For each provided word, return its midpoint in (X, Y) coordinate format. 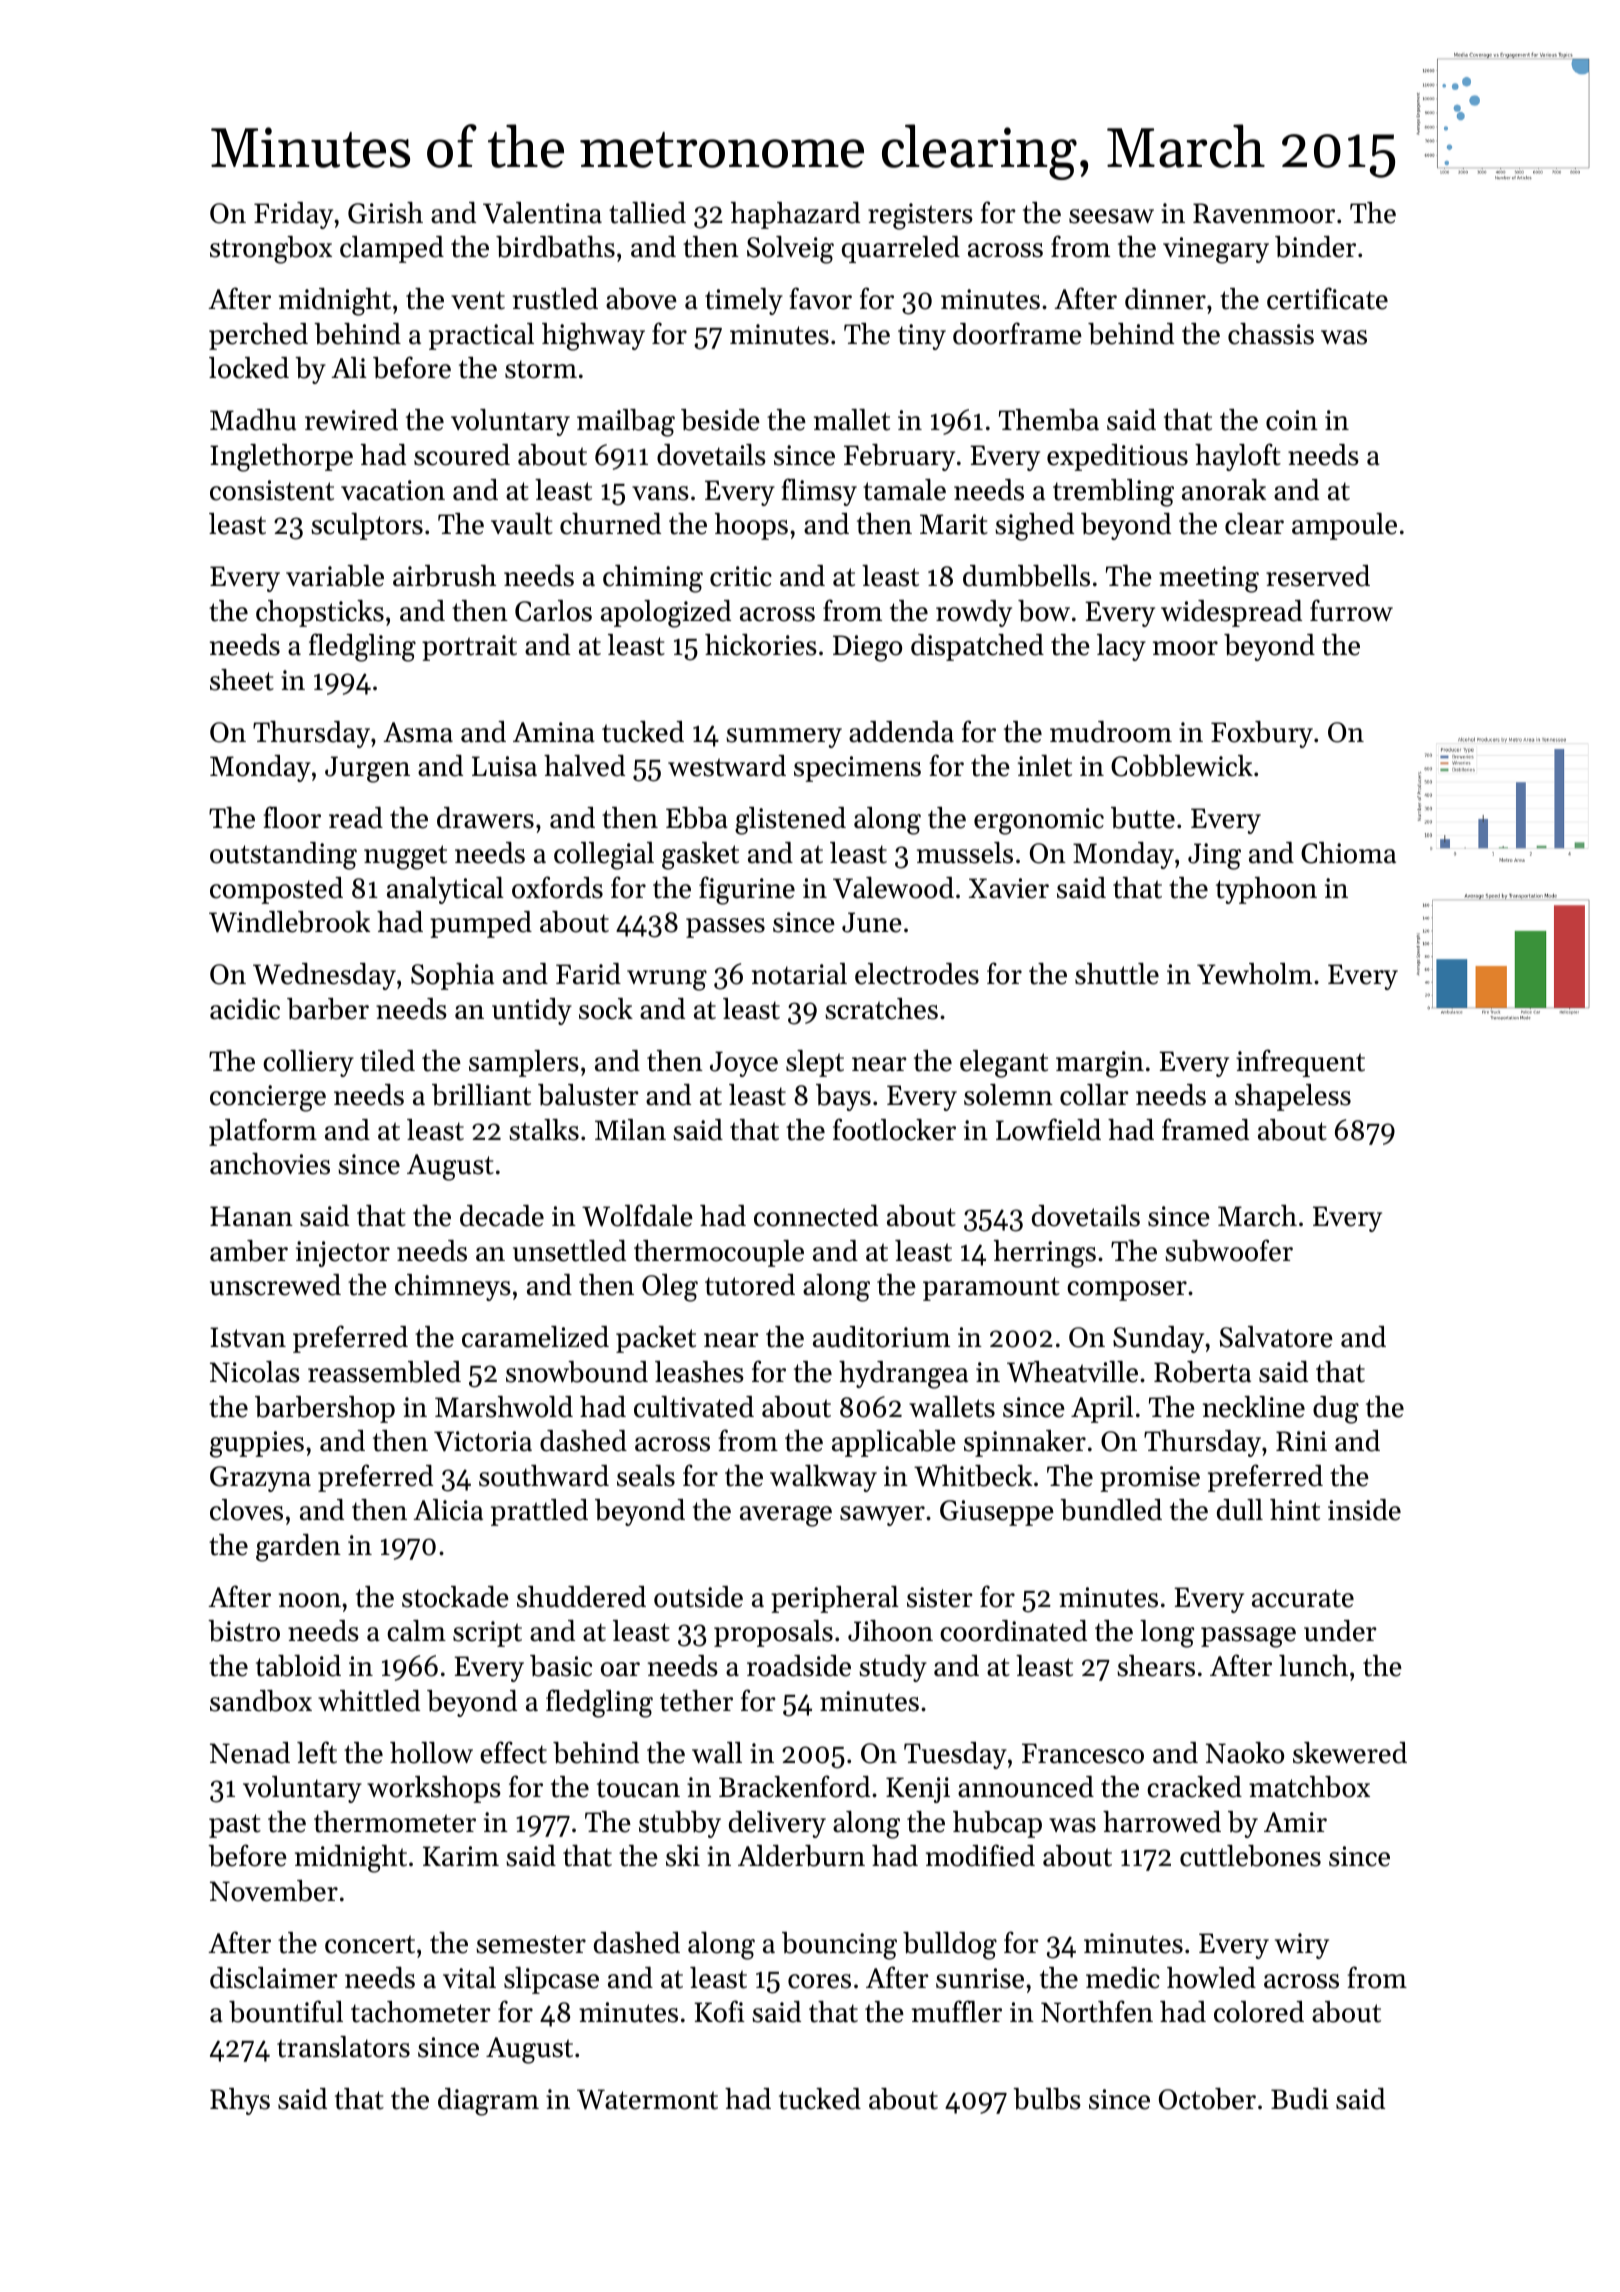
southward (544, 1476)
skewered (1350, 1753)
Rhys (240, 2101)
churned (610, 524)
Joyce (744, 1064)
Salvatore (1276, 1337)
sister (940, 1597)
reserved (1318, 576)
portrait (469, 648)
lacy (1121, 647)
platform (263, 1132)
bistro (244, 1631)
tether (696, 1701)
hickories (761, 645)
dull (1240, 1510)
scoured (462, 455)
